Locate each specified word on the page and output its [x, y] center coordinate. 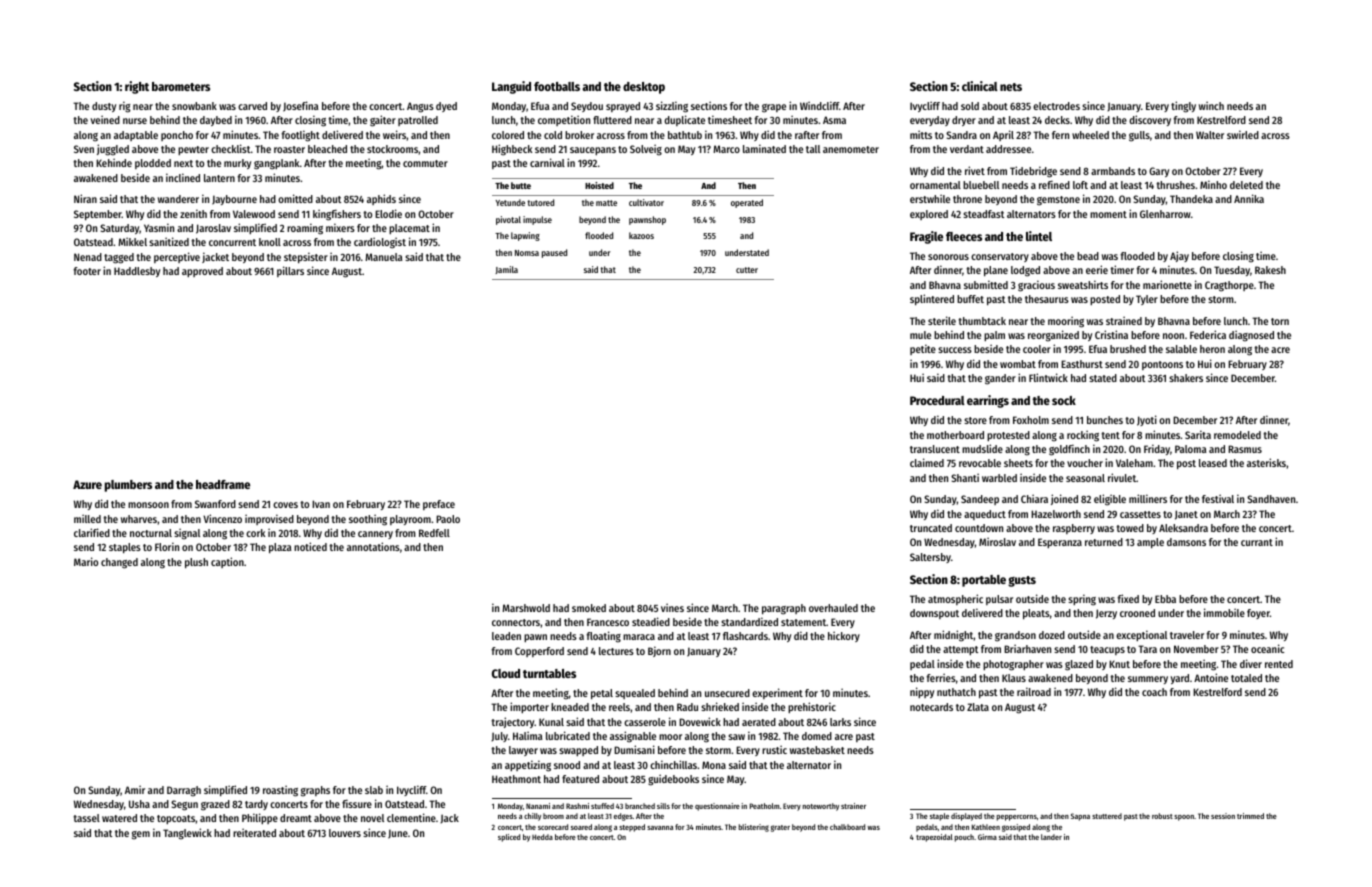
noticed [310, 546]
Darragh [184, 791]
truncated [931, 528]
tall [813, 149]
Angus [420, 107]
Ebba [1165, 599]
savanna [660, 828]
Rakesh [1270, 270]
